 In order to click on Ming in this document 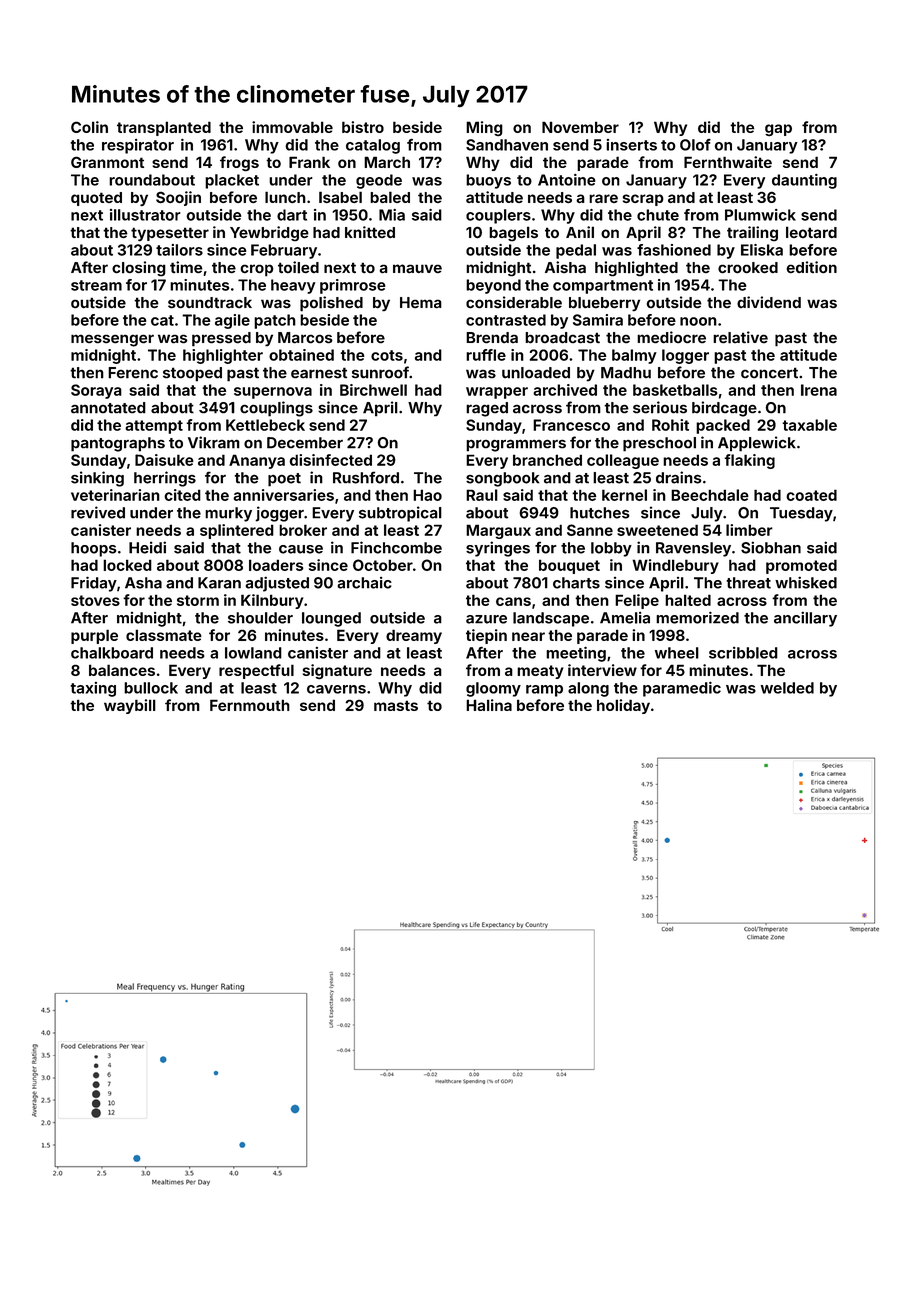, I will do `click(484, 128)`.
